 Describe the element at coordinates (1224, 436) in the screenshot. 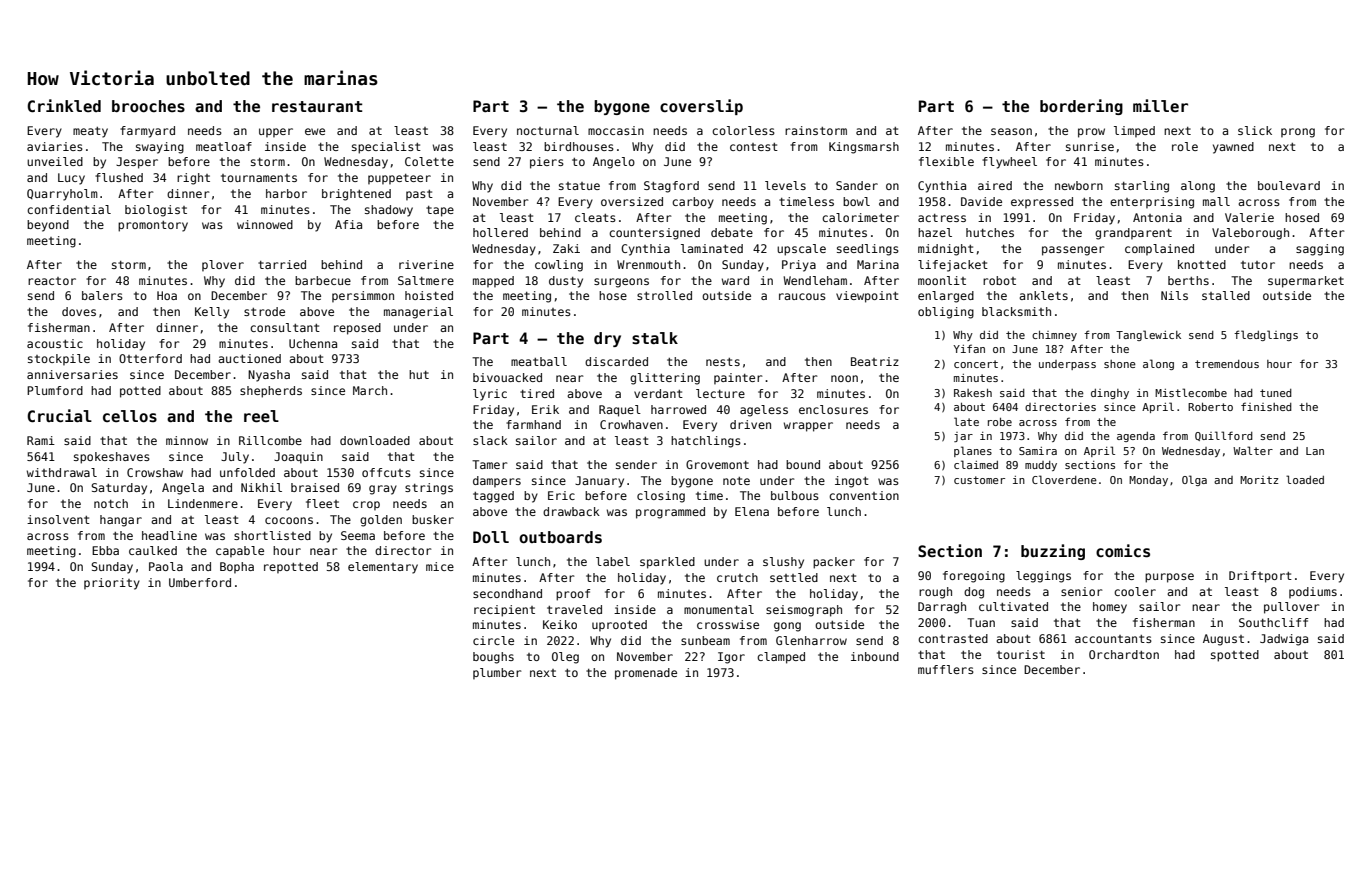

I see `Quillford` at that location.
